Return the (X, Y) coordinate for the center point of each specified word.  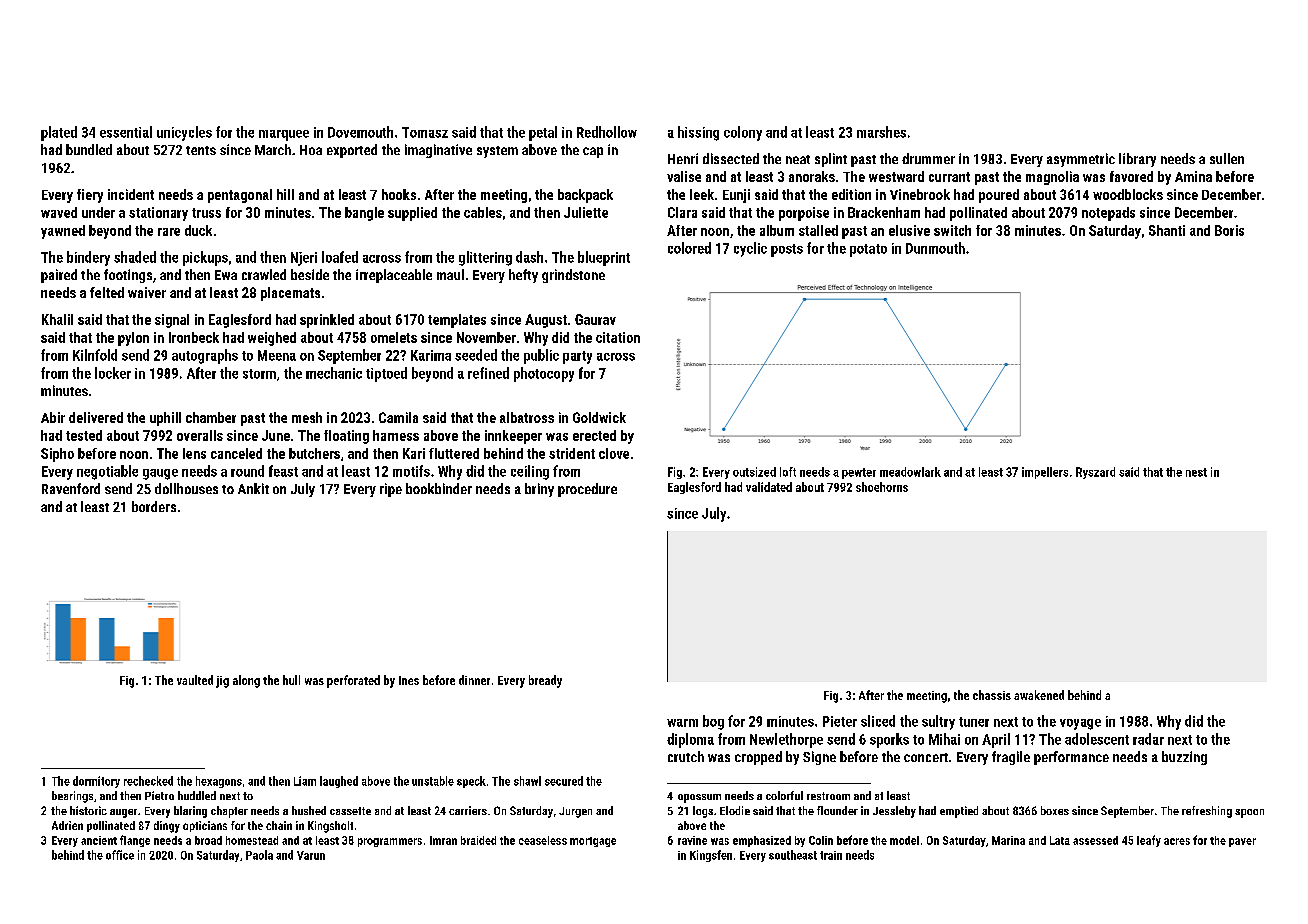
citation (618, 337)
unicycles (184, 133)
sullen (1227, 158)
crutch (686, 756)
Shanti (1167, 230)
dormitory (96, 782)
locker (113, 373)
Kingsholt (330, 827)
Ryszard (1095, 473)
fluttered (454, 453)
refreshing (1207, 812)
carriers (468, 810)
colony (743, 133)
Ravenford (71, 488)
